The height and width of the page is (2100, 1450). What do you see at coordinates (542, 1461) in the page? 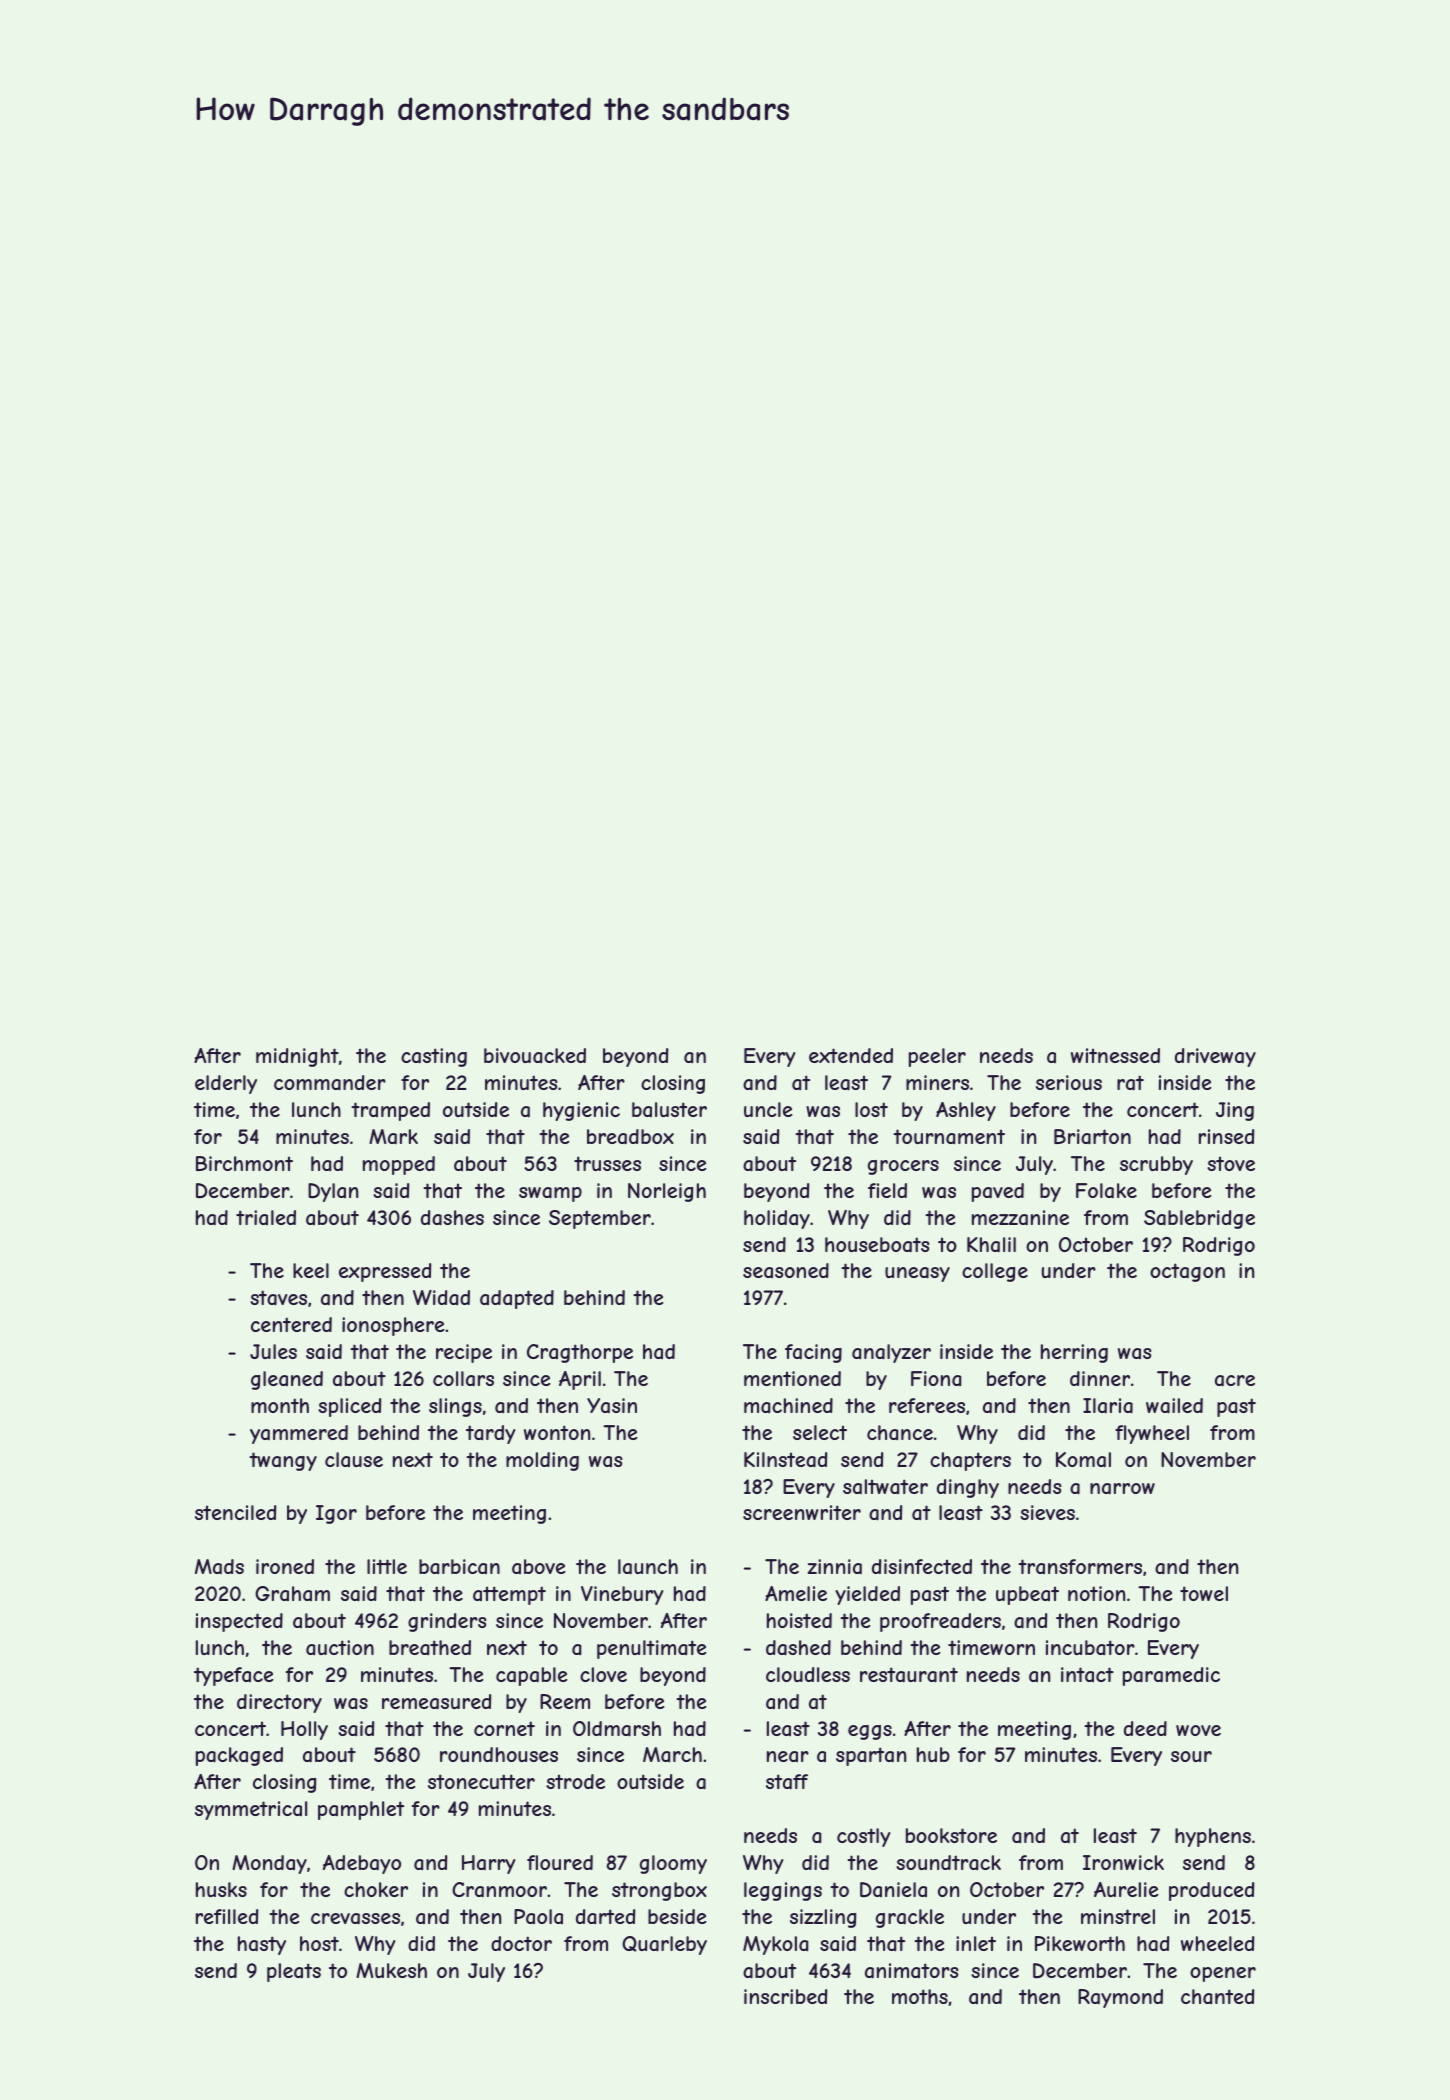
I see `molding` at bounding box center [542, 1461].
